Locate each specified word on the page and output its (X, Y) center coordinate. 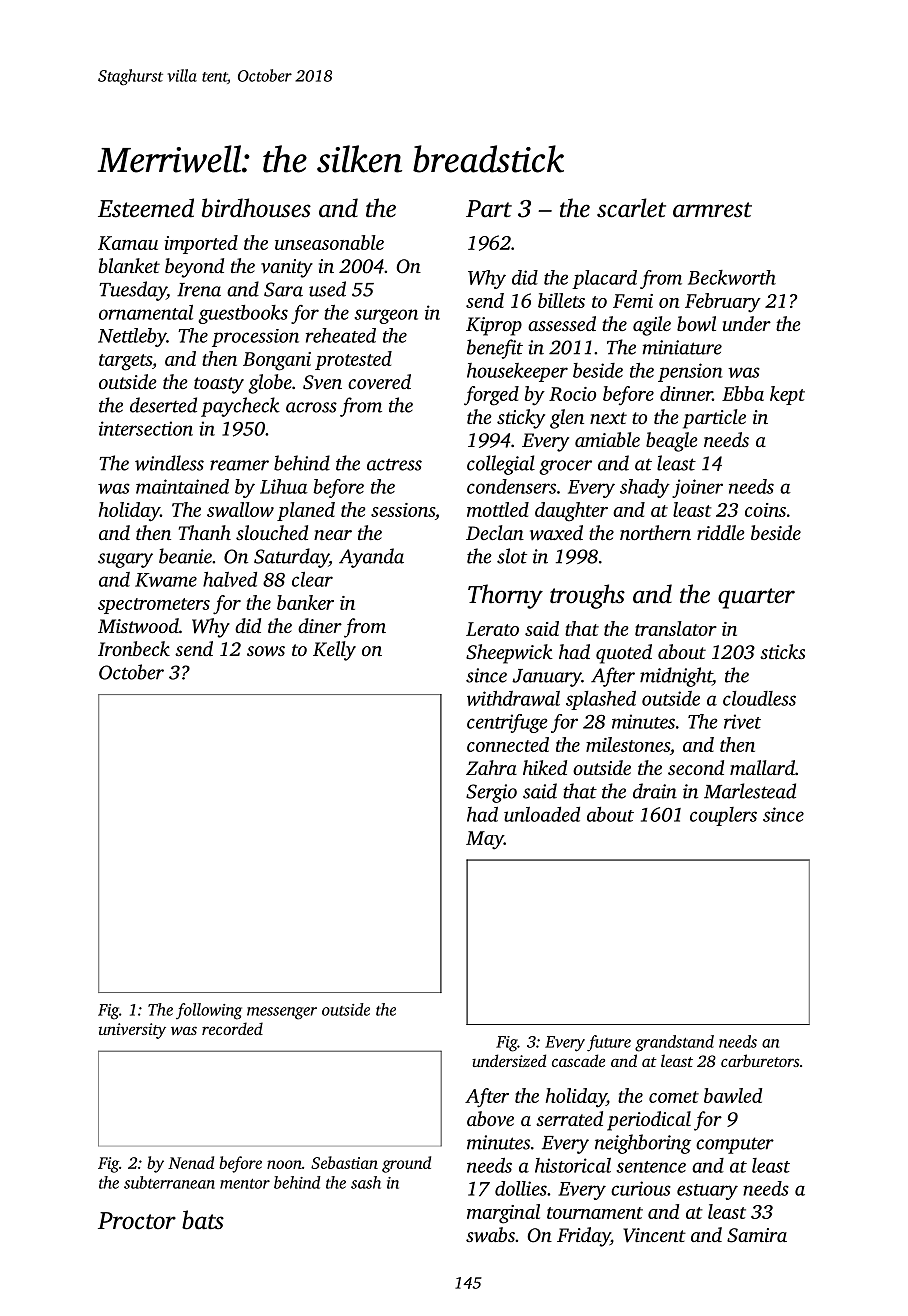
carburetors (760, 1060)
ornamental (146, 312)
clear (312, 579)
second (696, 767)
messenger (282, 1013)
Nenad (191, 1162)
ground (406, 1164)
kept (787, 395)
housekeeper (517, 372)
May (485, 840)
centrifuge (507, 723)
